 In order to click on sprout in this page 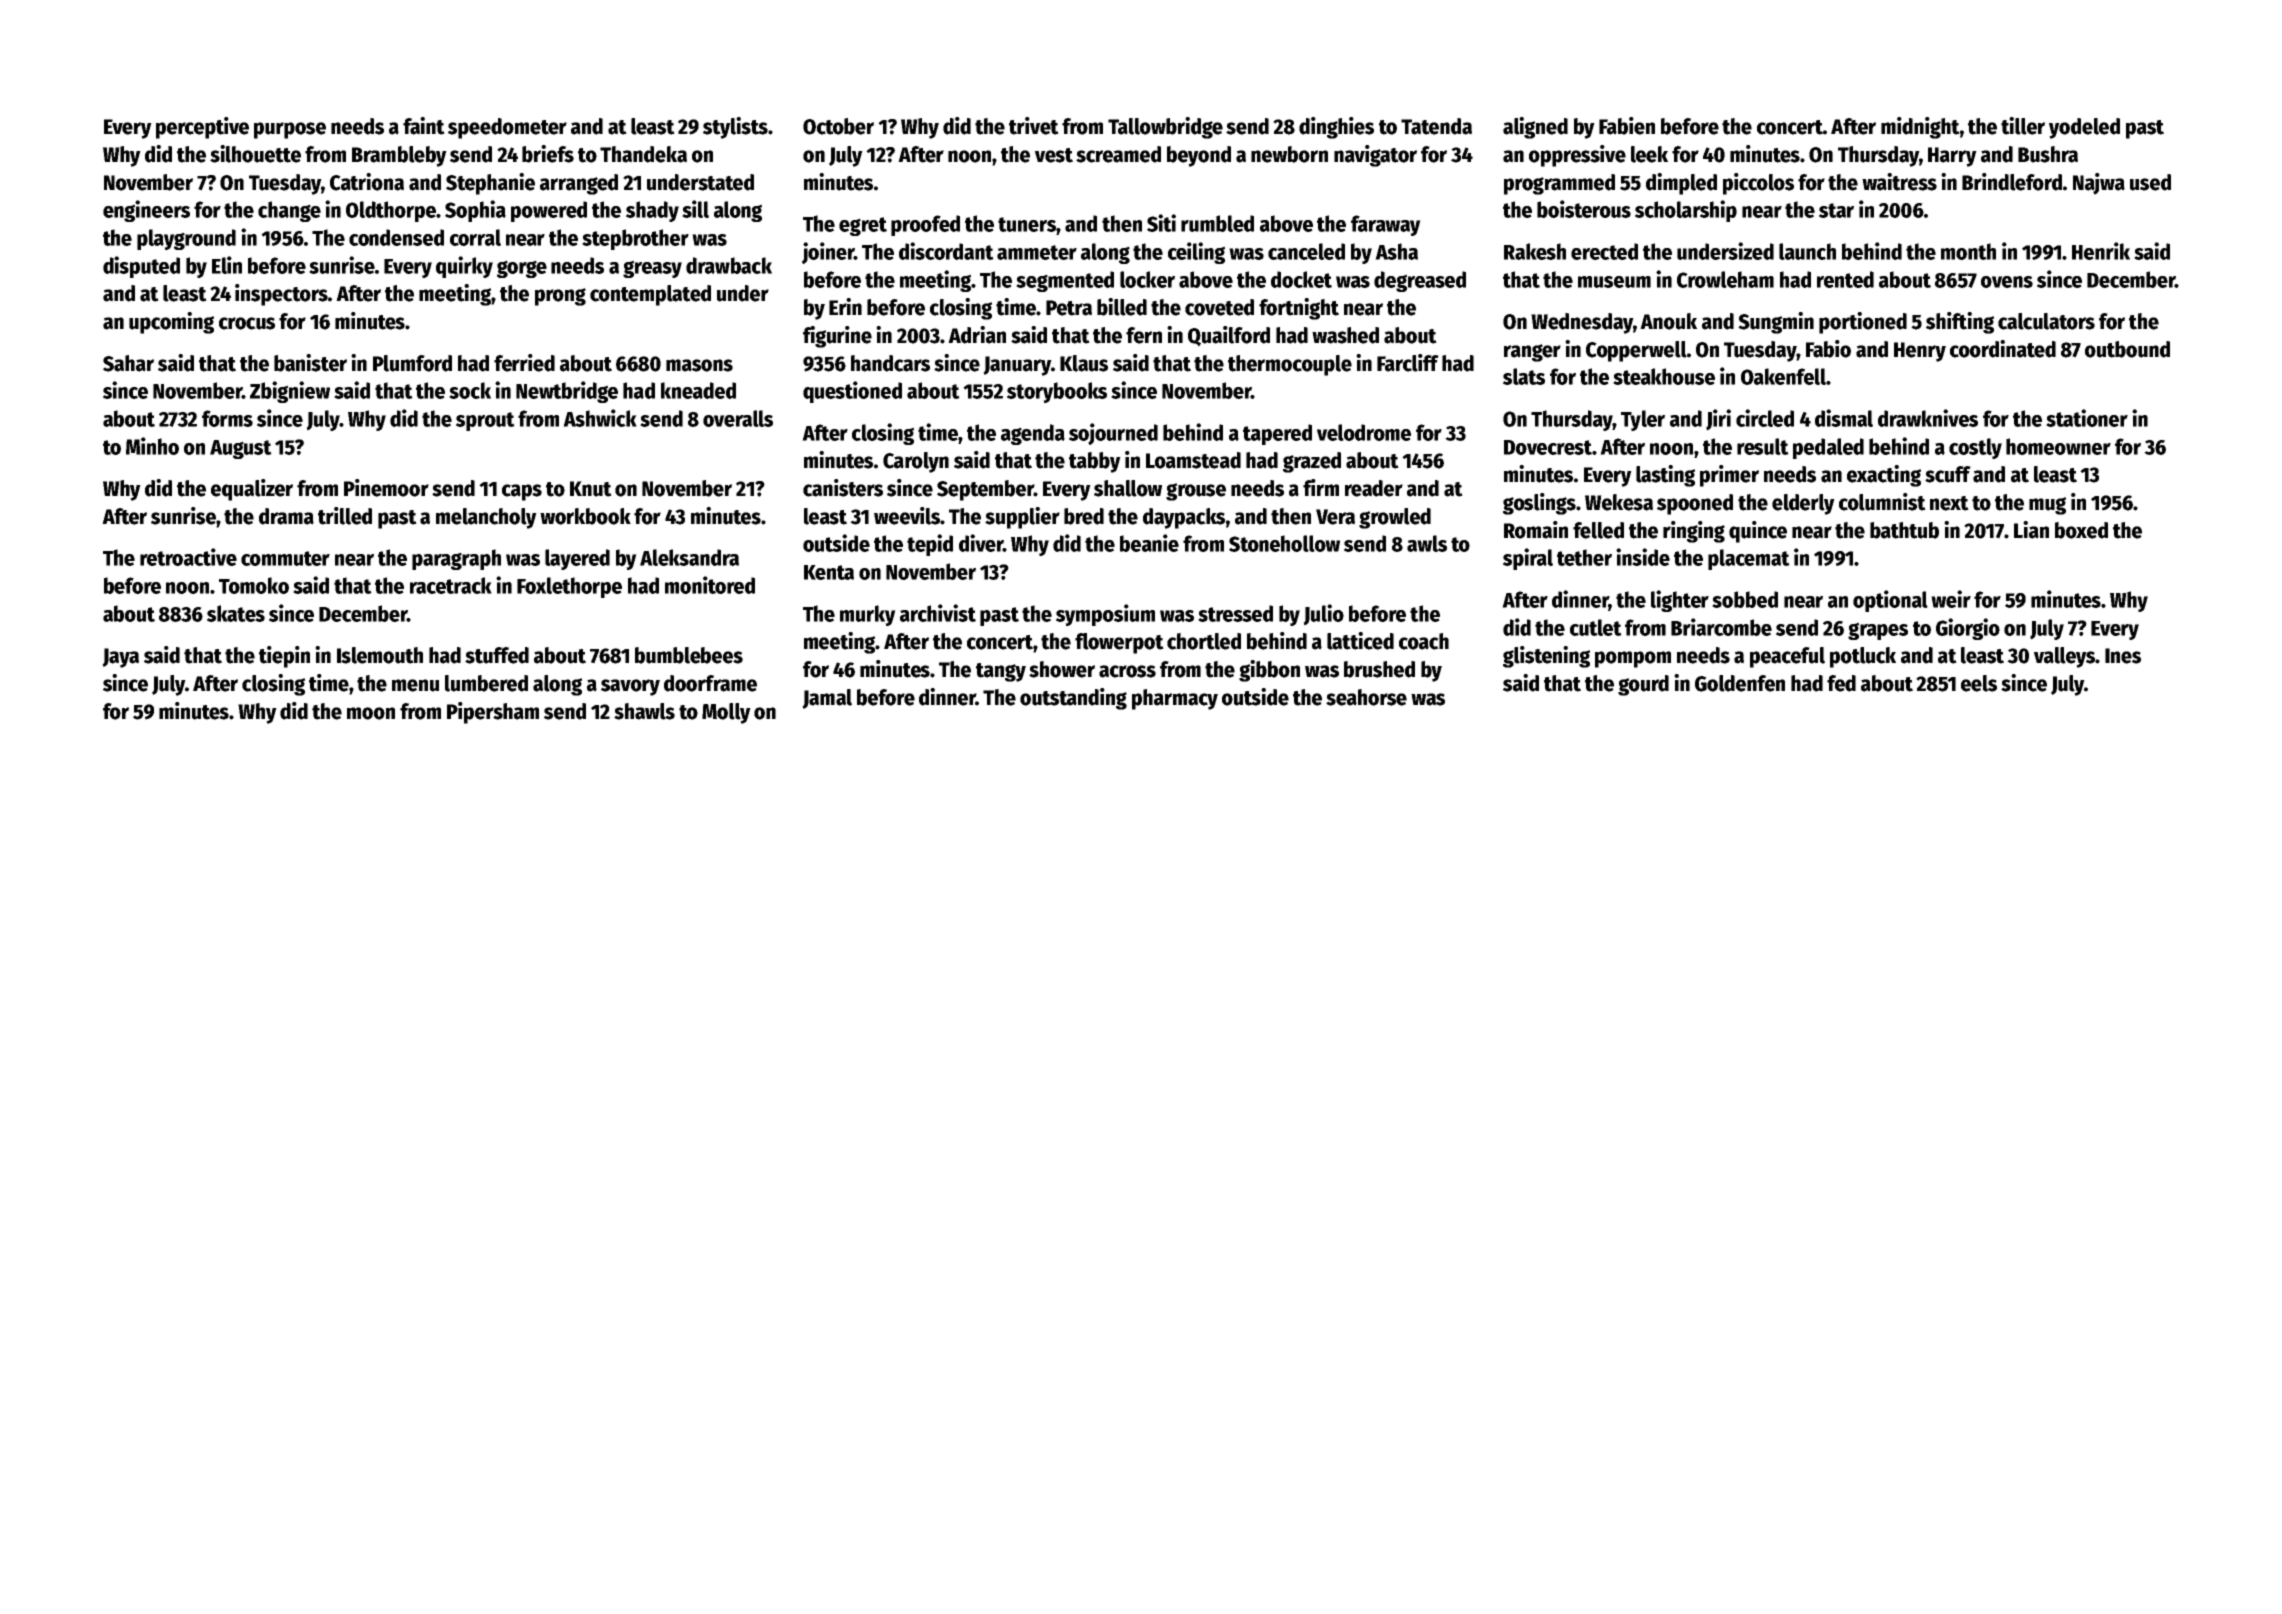, I will do `click(485, 421)`.
